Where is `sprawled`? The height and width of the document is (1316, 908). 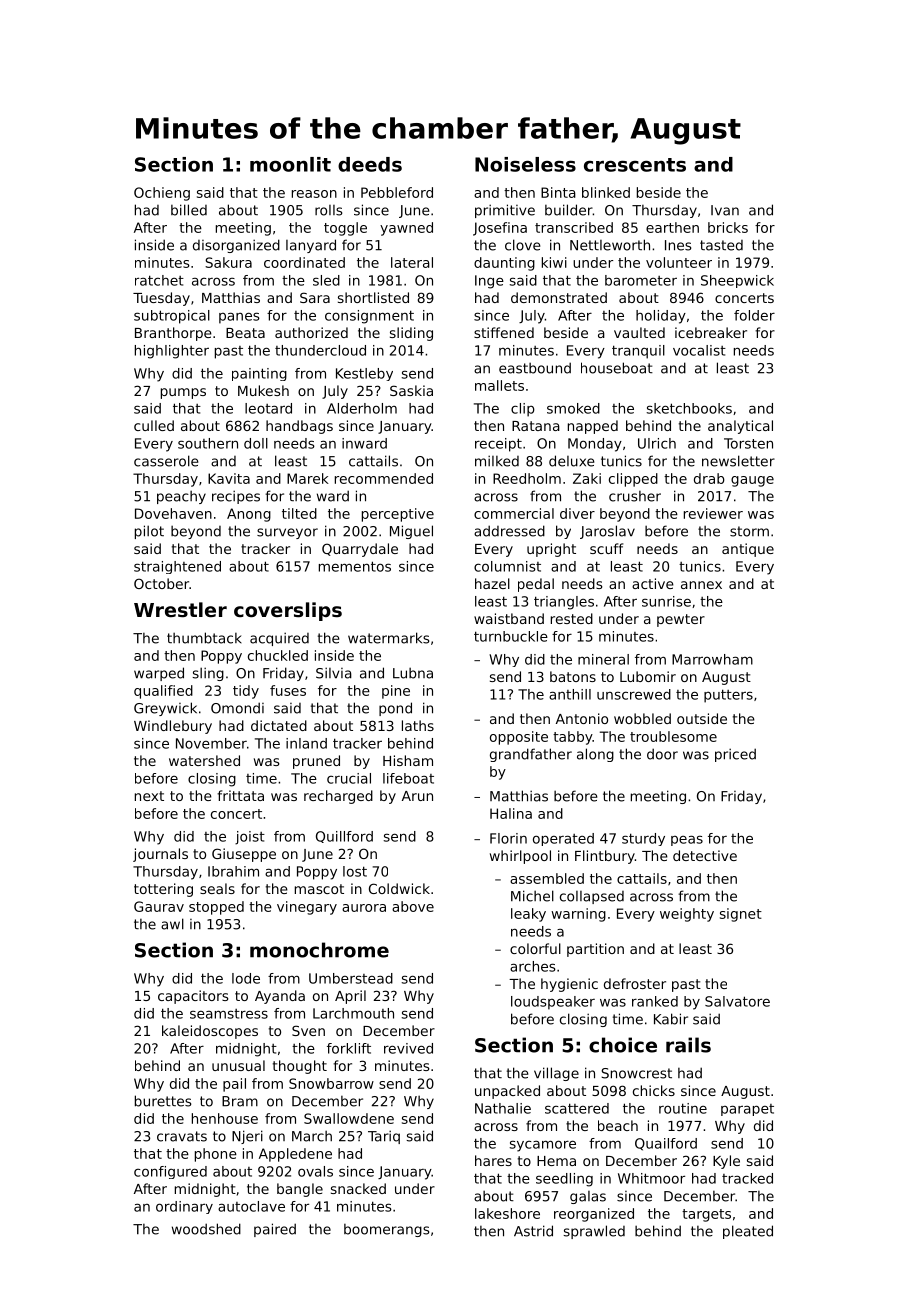 sprawled is located at coordinates (594, 1232).
